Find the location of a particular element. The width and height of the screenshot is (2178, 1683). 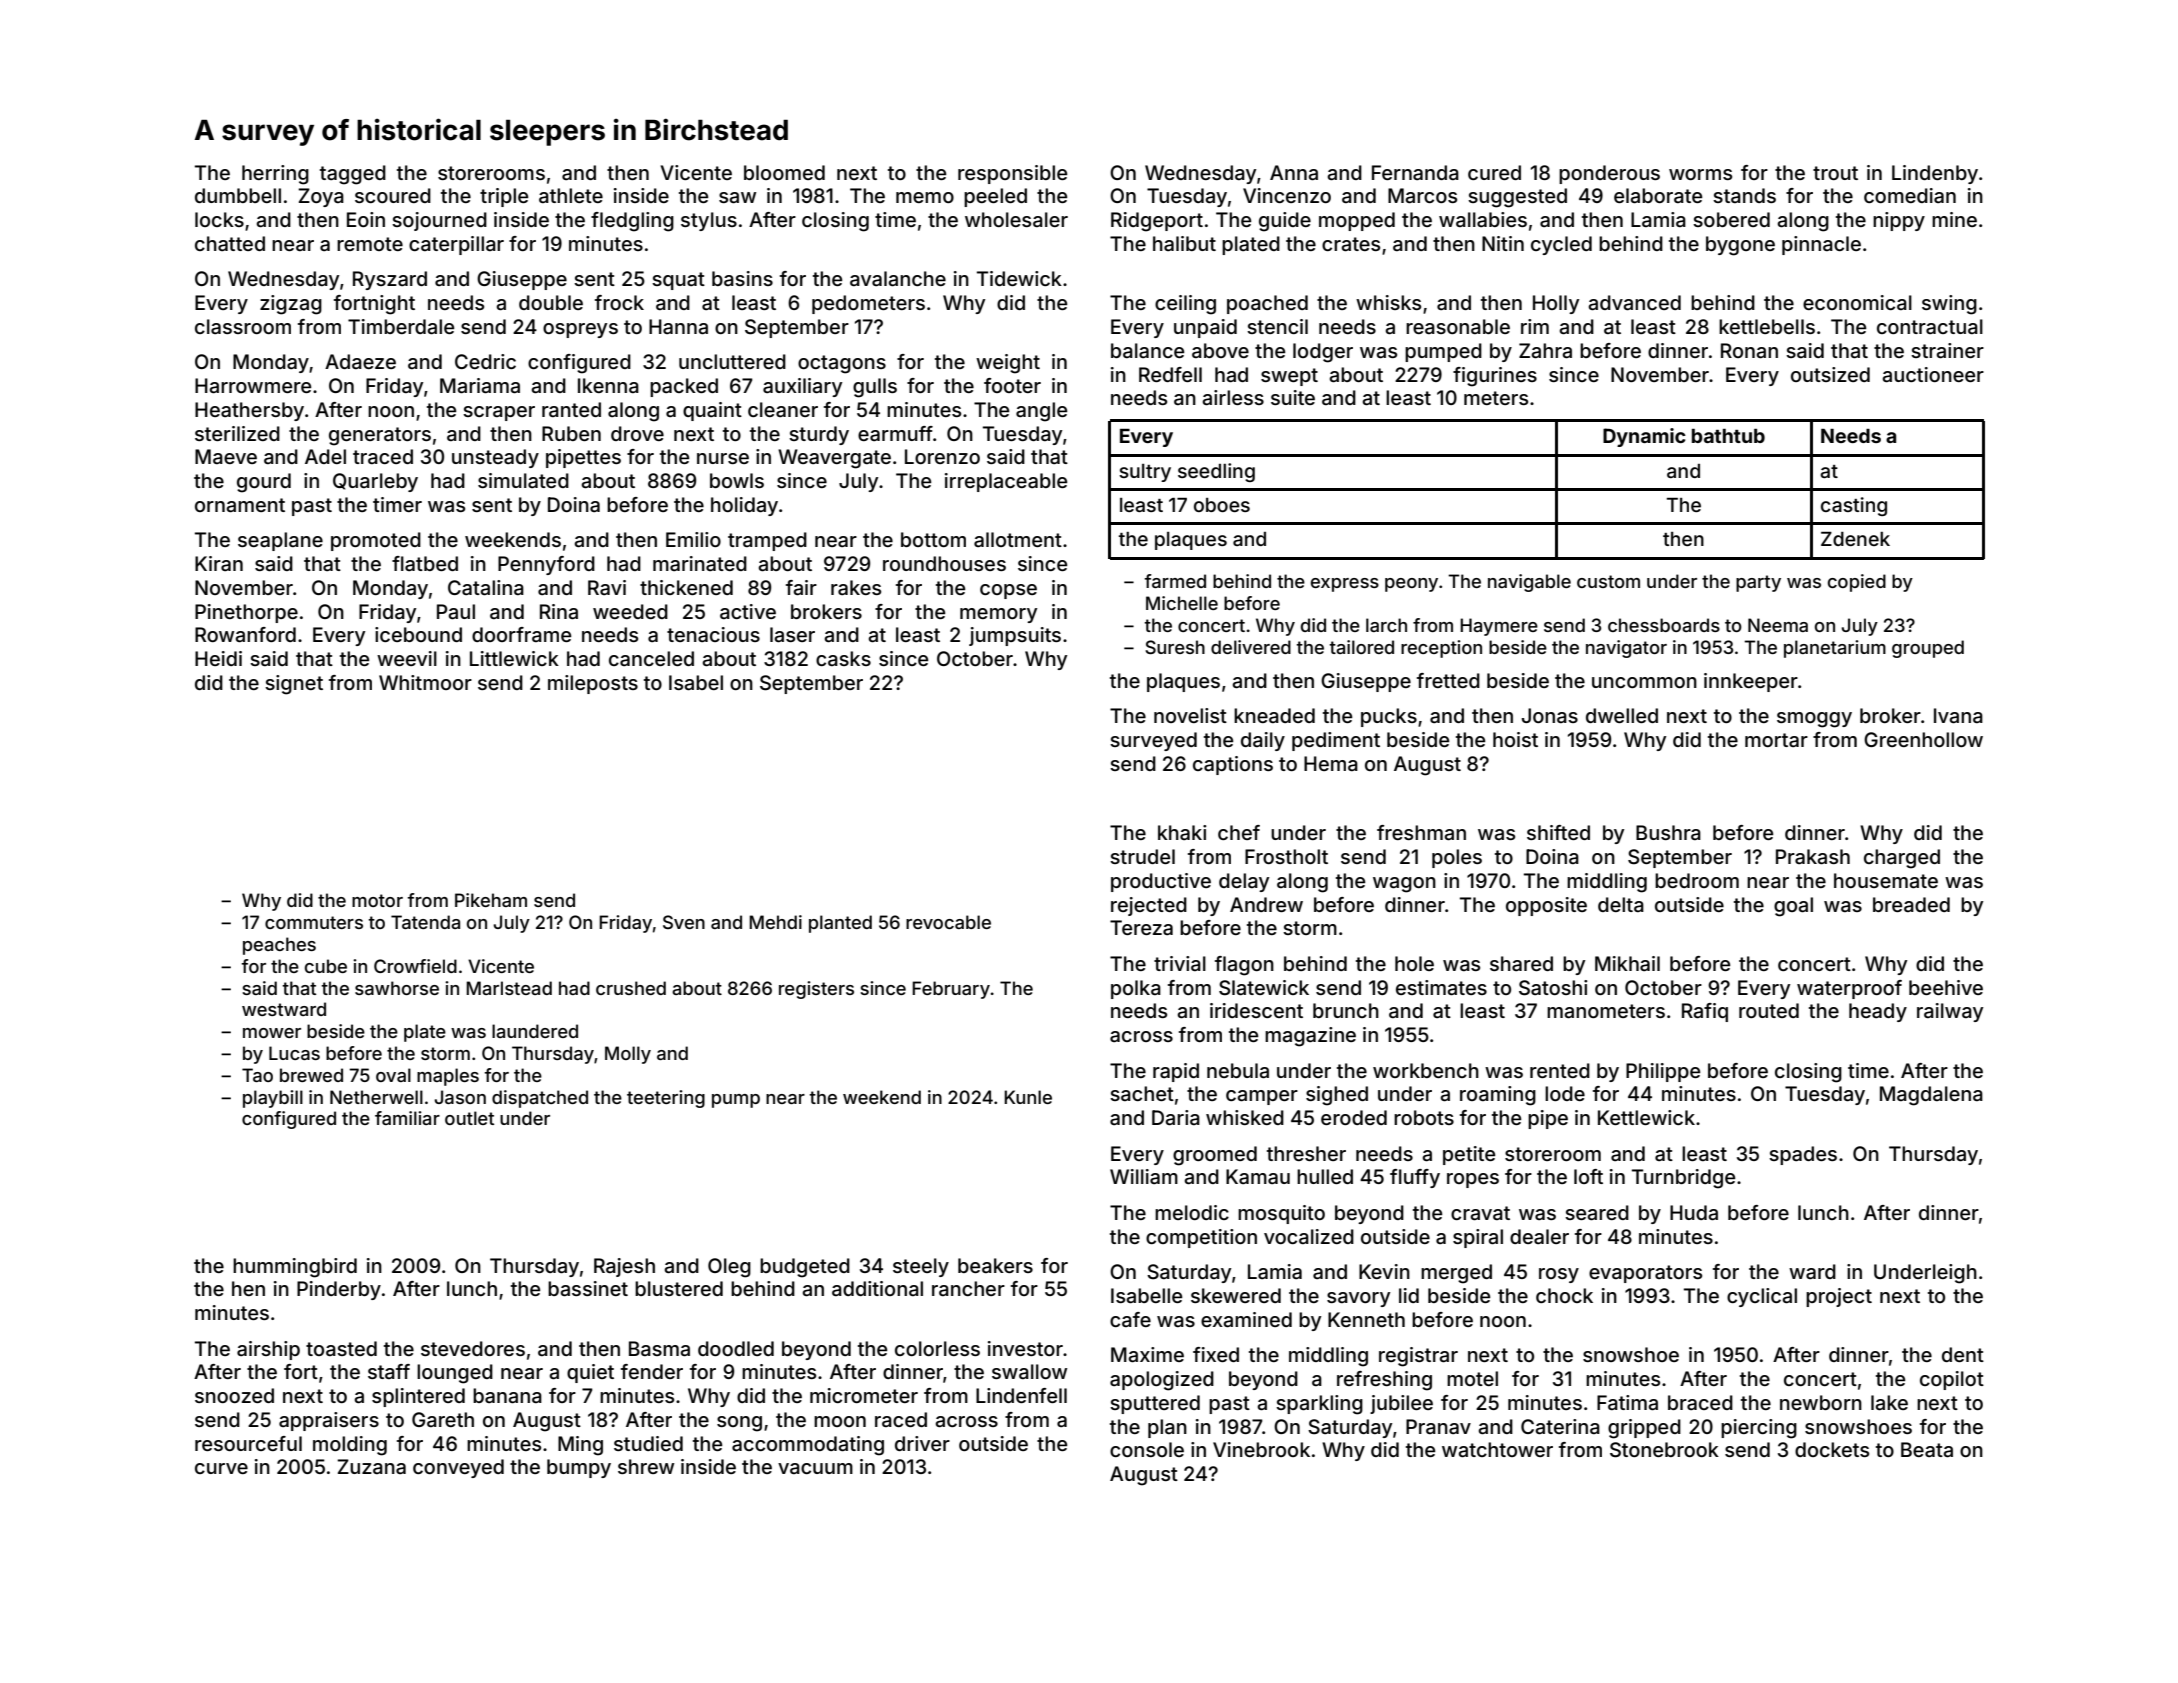

economical is located at coordinates (1857, 302).
